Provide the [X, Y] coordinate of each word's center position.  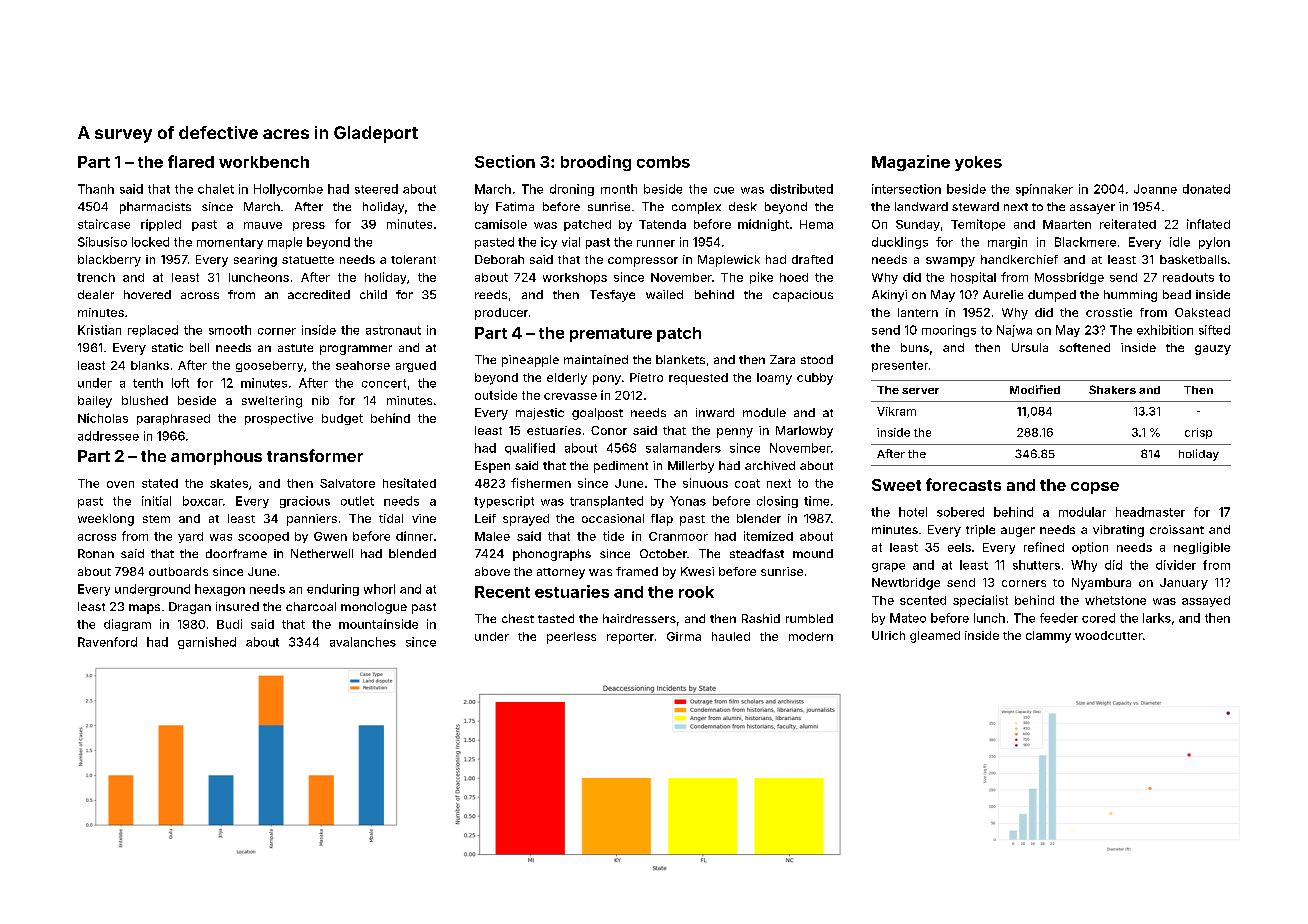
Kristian [99, 330]
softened [1084, 347]
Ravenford [107, 642]
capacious [803, 296]
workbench [264, 162]
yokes [978, 163]
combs [663, 162]
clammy [1048, 637]
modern [811, 636]
